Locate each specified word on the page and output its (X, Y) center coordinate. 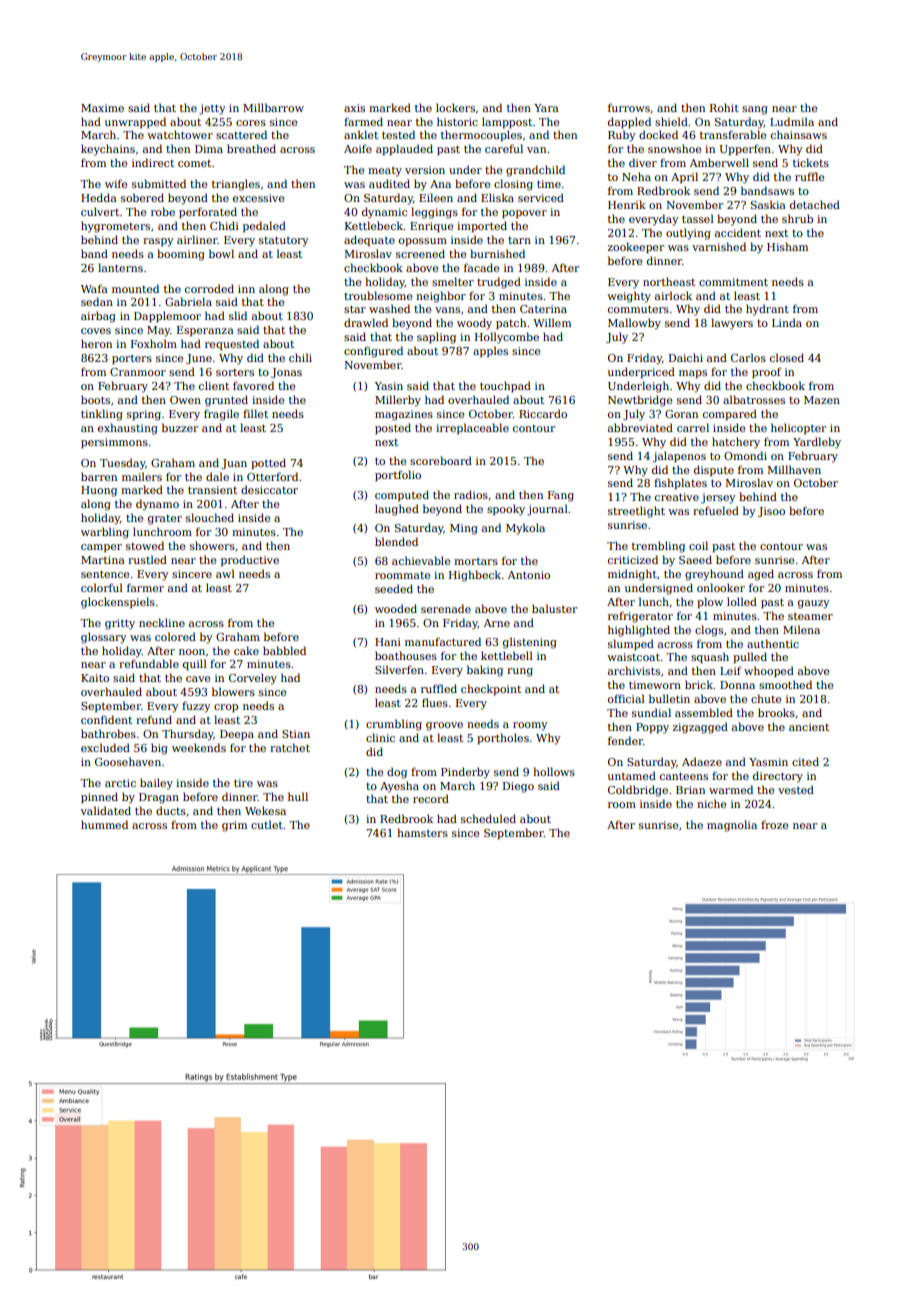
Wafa (94, 288)
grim (234, 826)
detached (815, 204)
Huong (99, 491)
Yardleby (817, 443)
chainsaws (799, 134)
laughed (397, 510)
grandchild (535, 171)
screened (420, 253)
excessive (258, 198)
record (431, 798)
